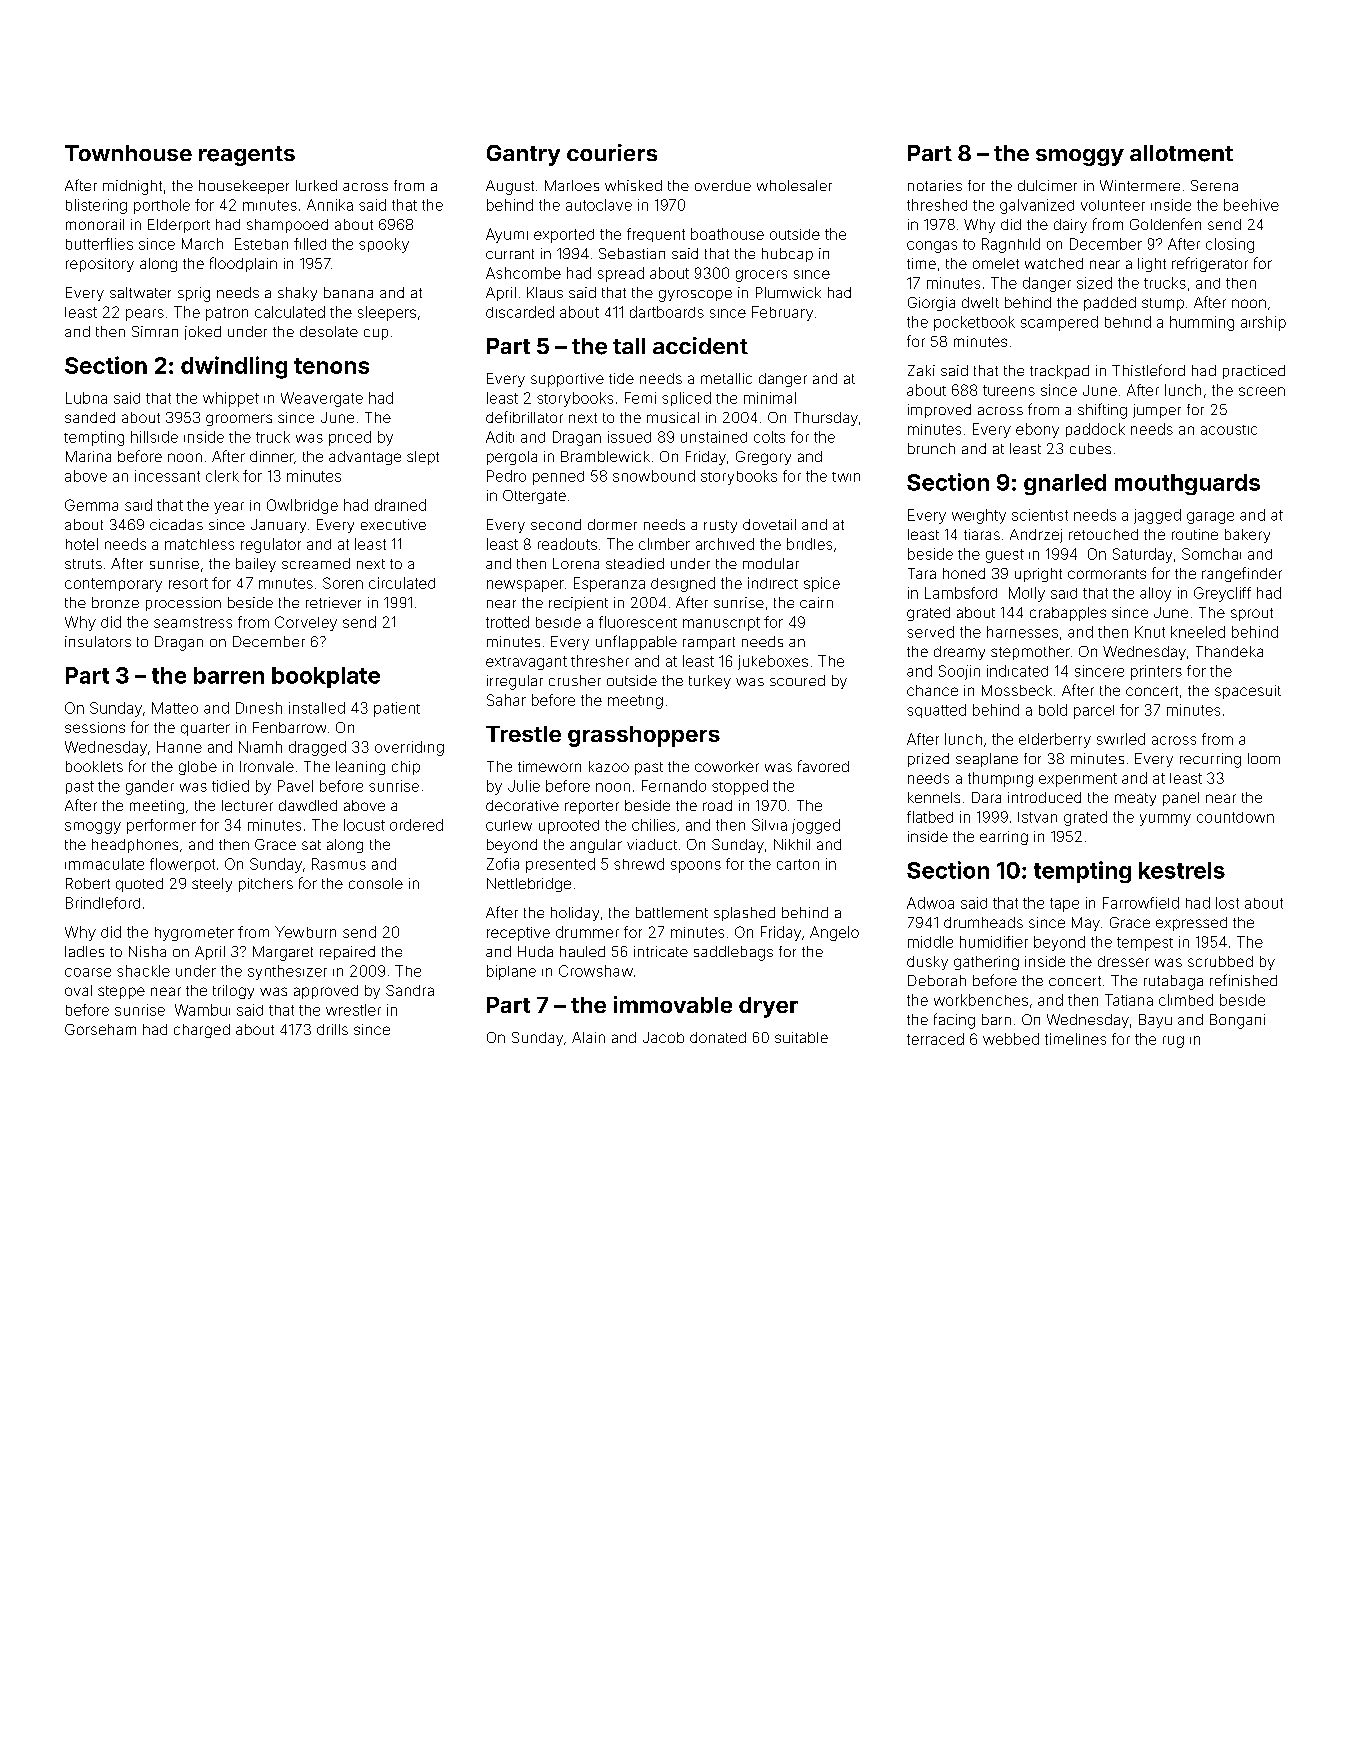 Image resolution: width=1352 pixels, height=1750 pixels. Describe the element at coordinates (365, 458) in the screenshot. I see `advantage` at that location.
